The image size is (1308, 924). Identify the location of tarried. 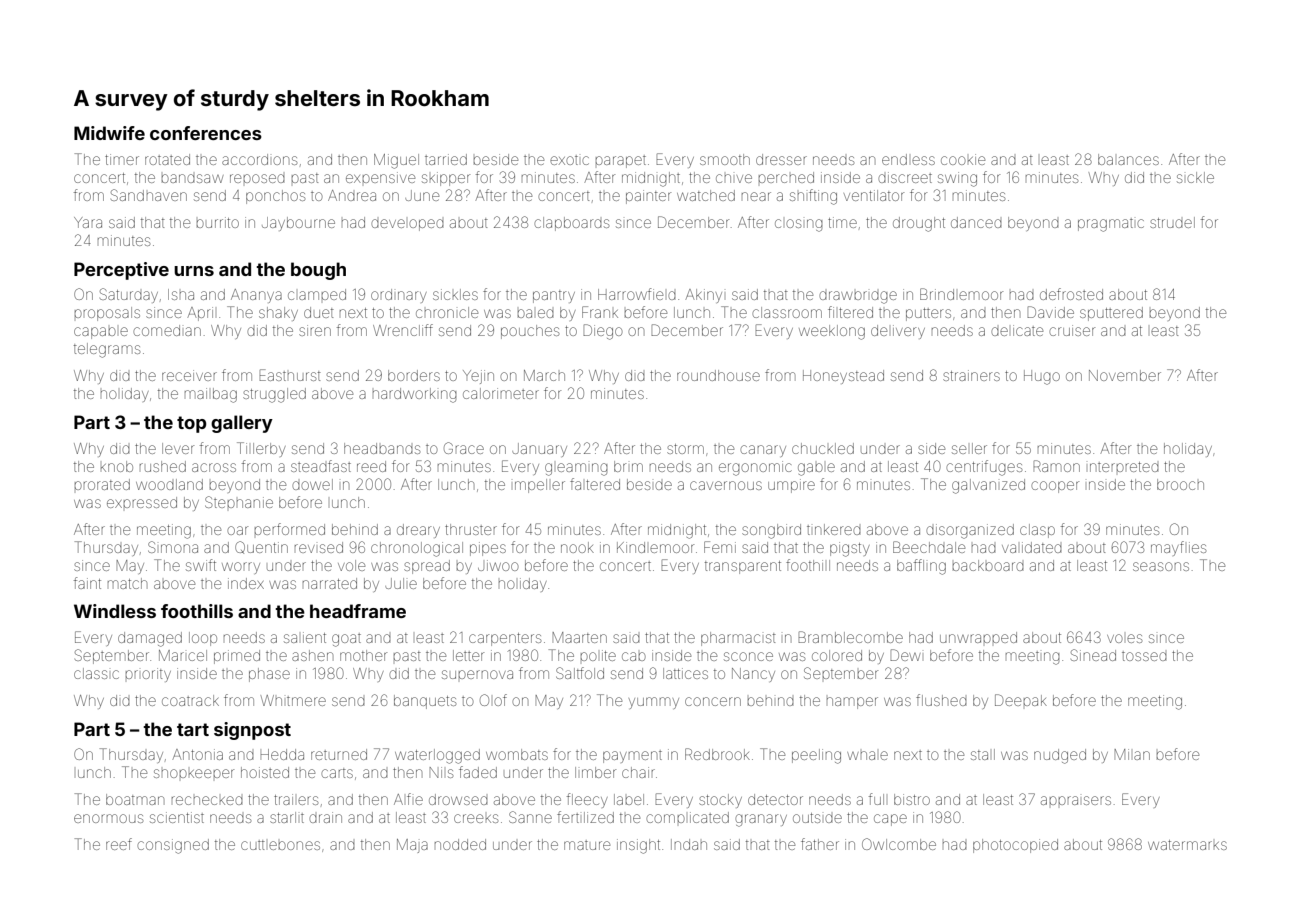
(446, 159).
